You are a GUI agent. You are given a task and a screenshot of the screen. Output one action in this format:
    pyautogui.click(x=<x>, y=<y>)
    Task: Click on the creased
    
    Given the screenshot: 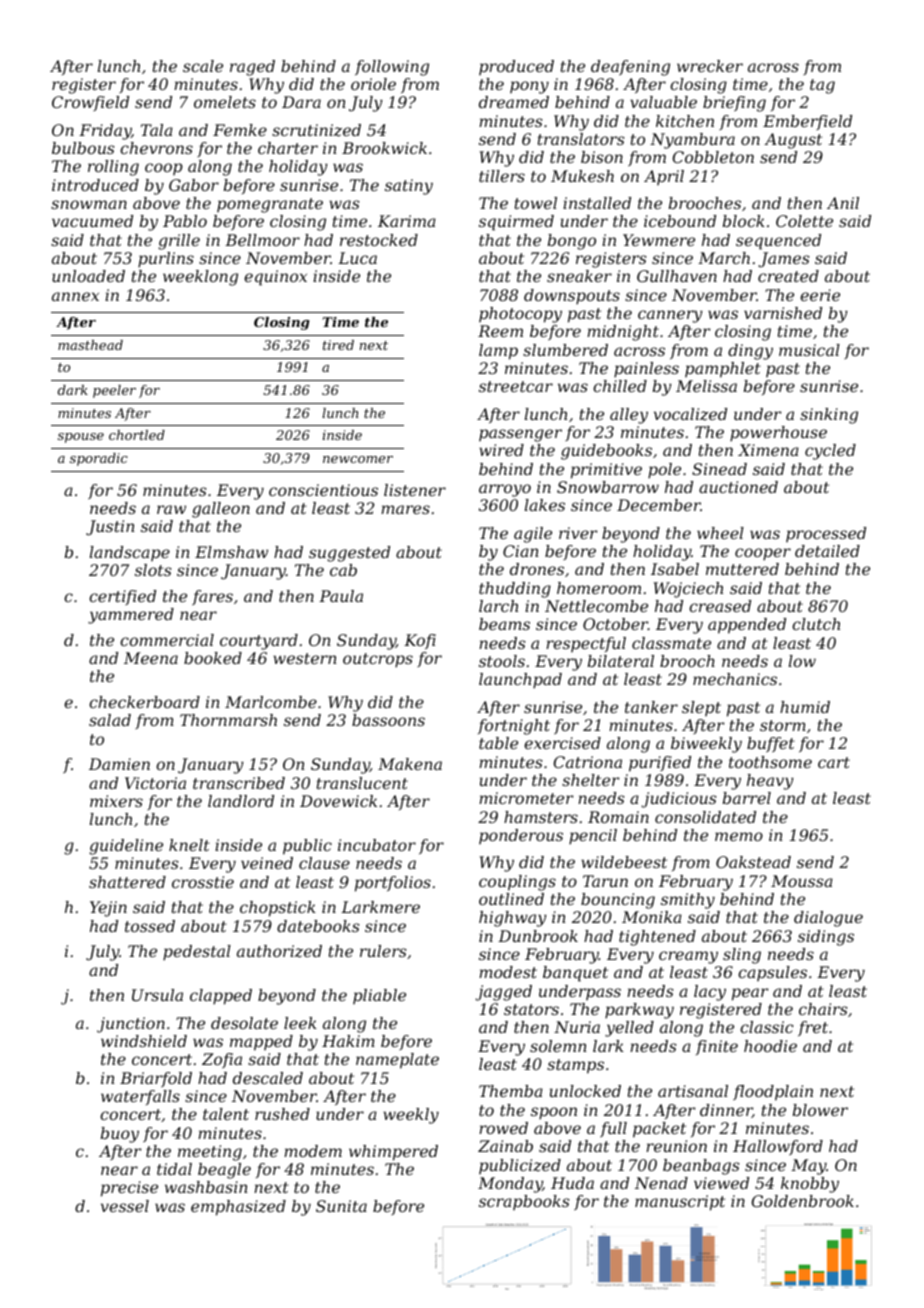 What is the action you would take?
    pyautogui.click(x=720, y=606)
